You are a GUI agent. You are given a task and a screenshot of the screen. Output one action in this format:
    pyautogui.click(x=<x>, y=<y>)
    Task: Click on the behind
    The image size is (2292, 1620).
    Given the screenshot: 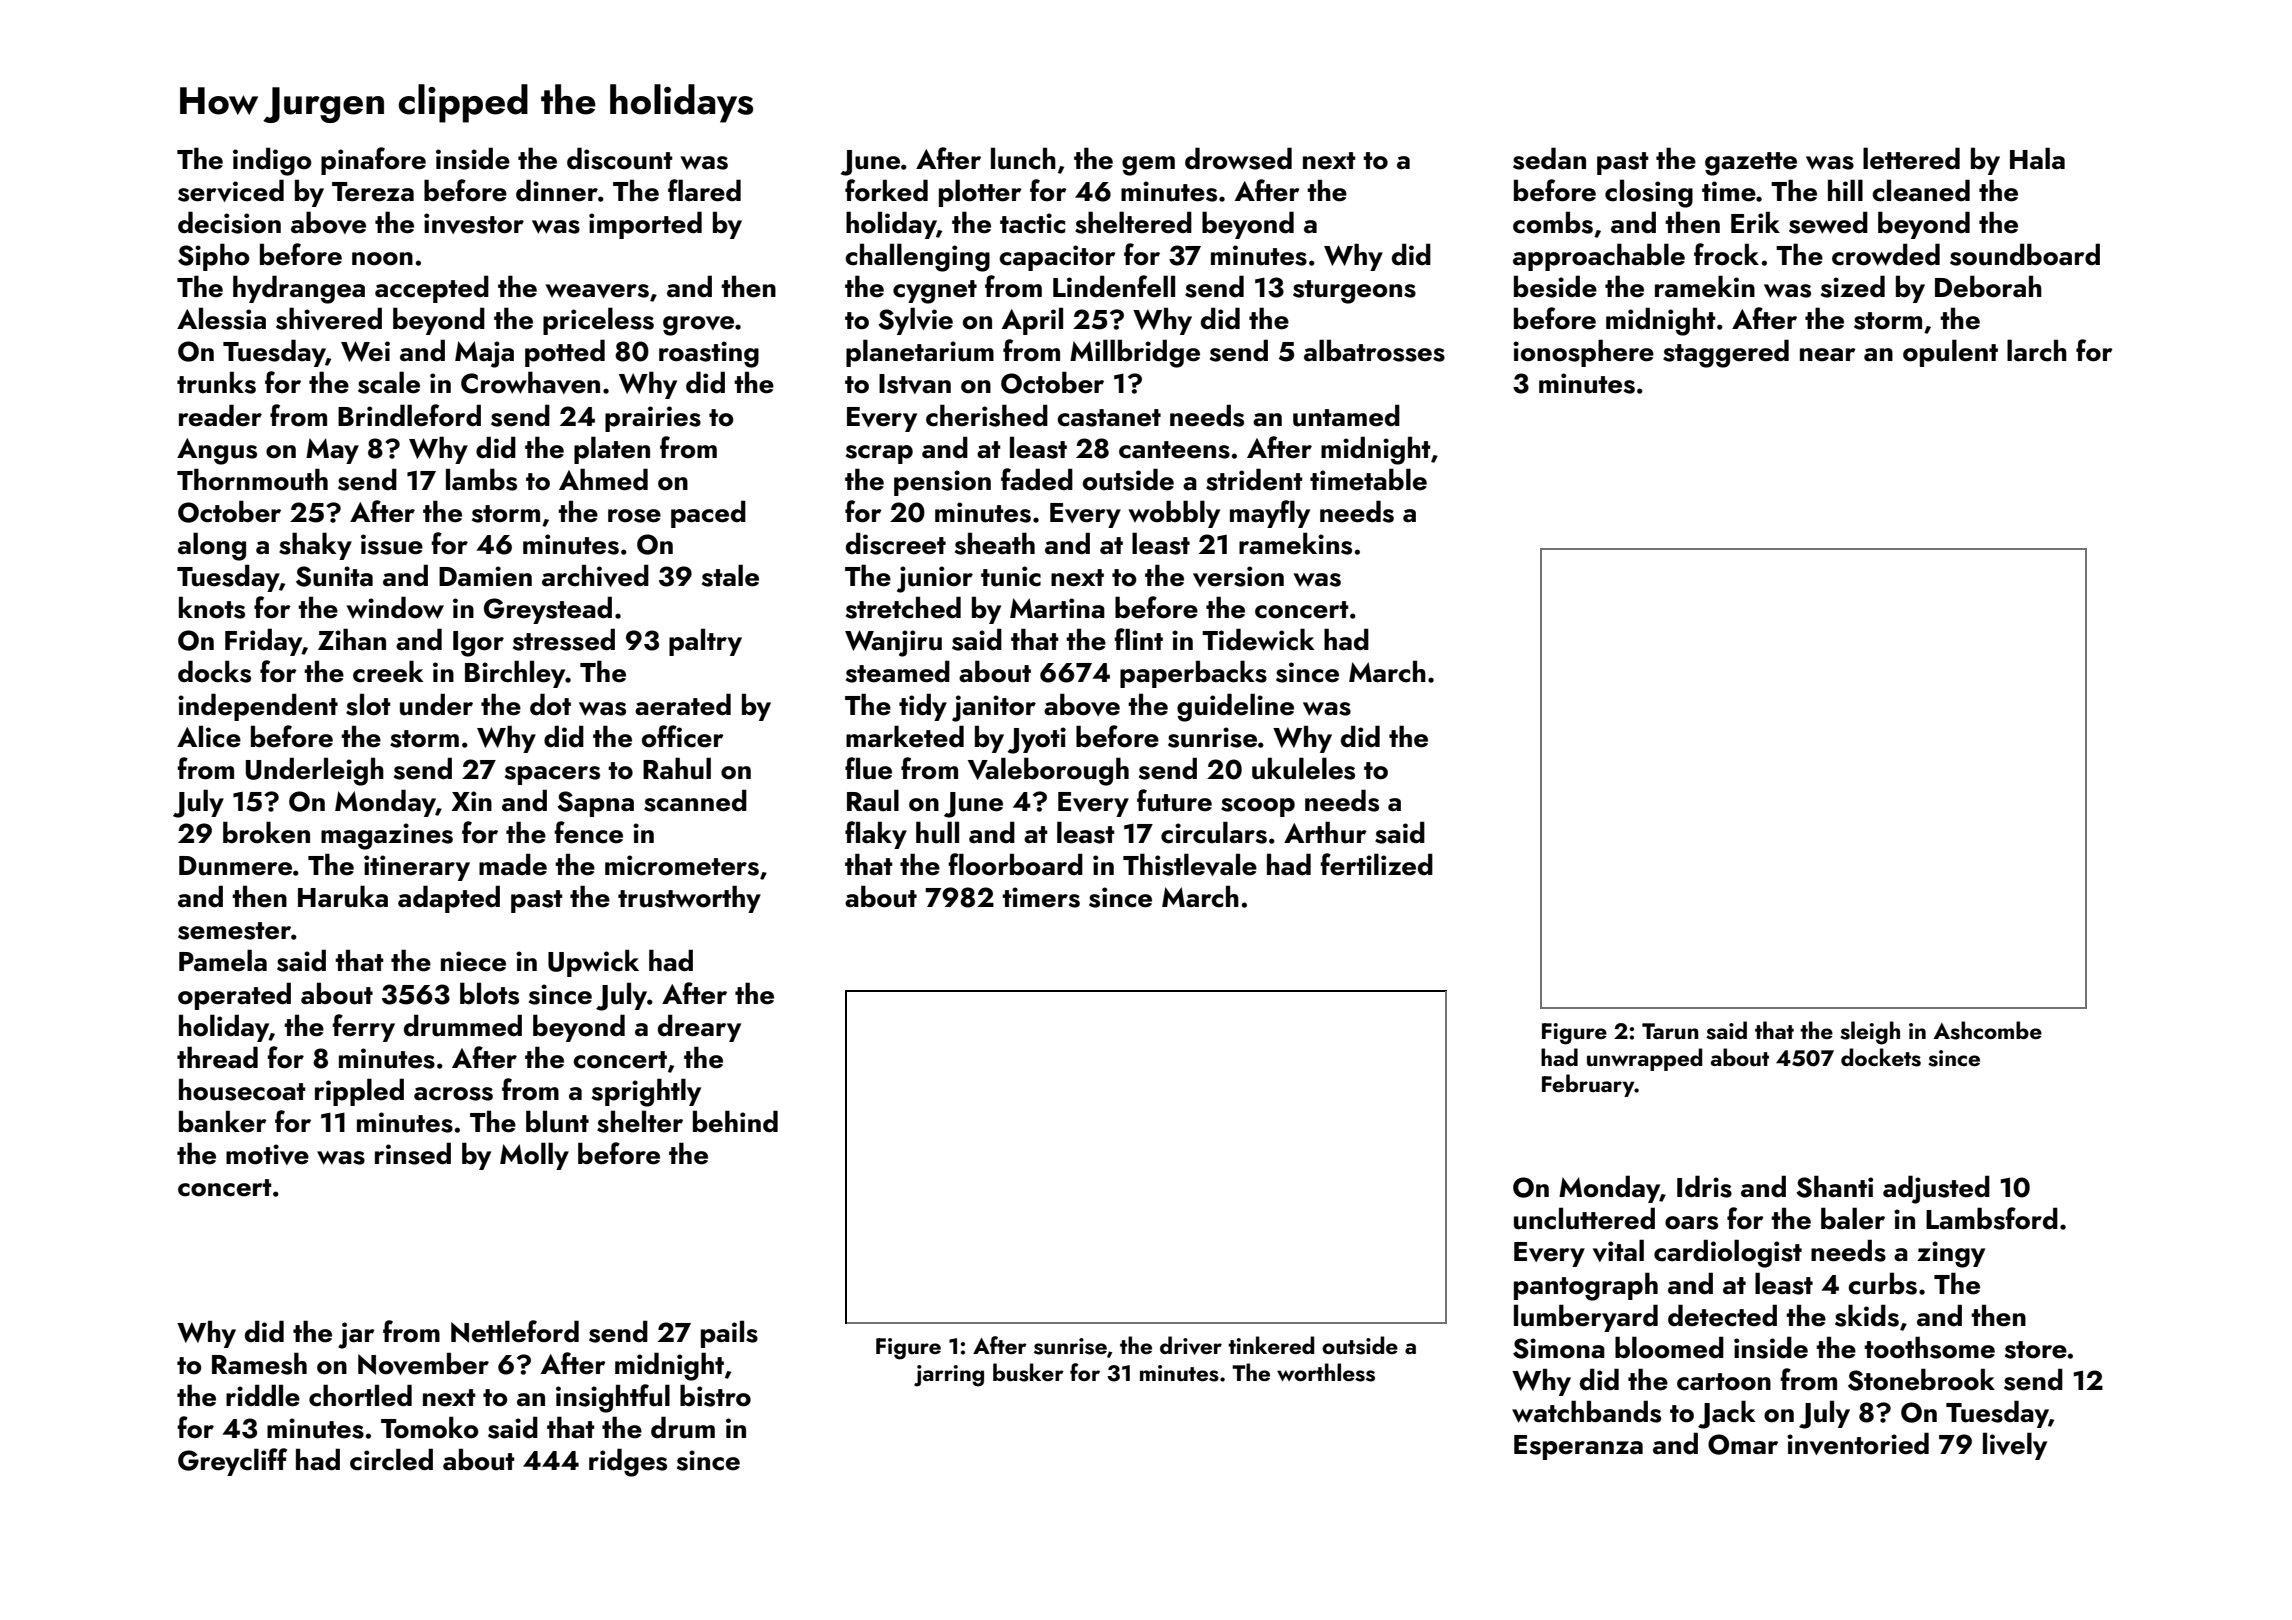 What is the action you would take?
    pyautogui.click(x=735, y=1121)
